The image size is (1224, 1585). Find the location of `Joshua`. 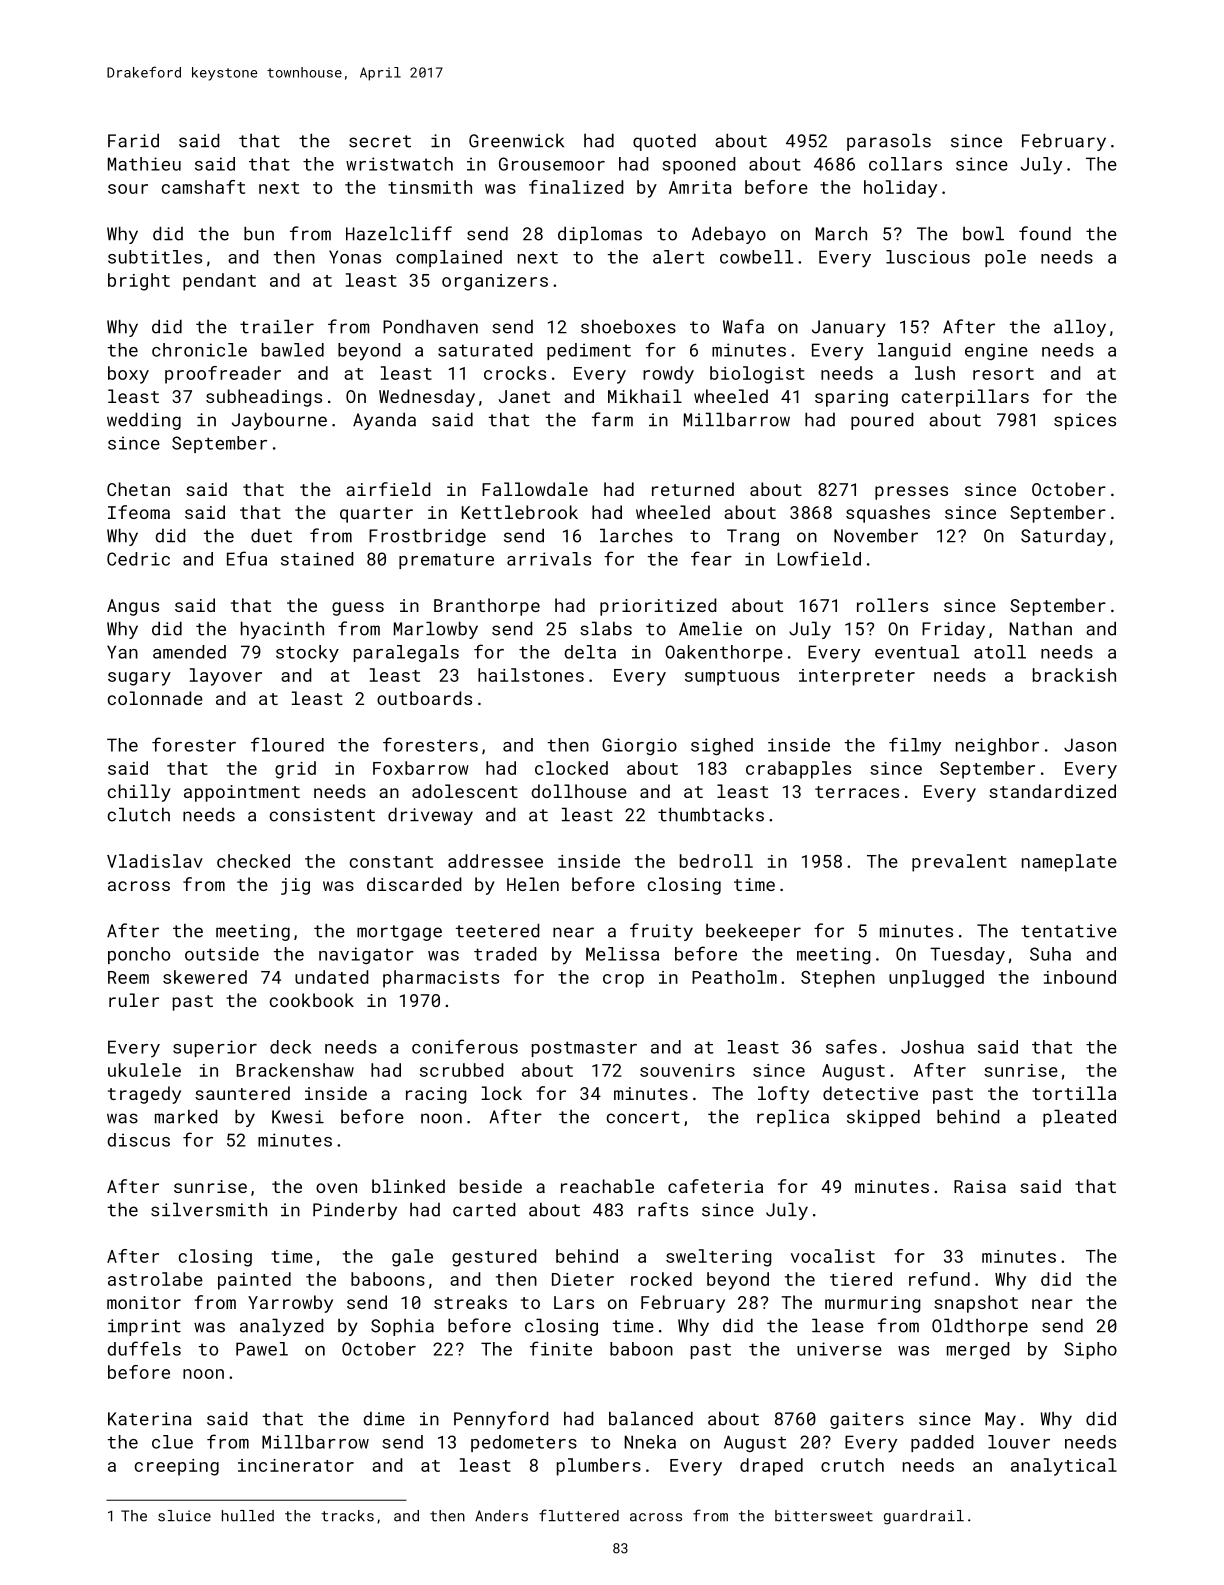

Joshua is located at coordinates (932, 1047).
